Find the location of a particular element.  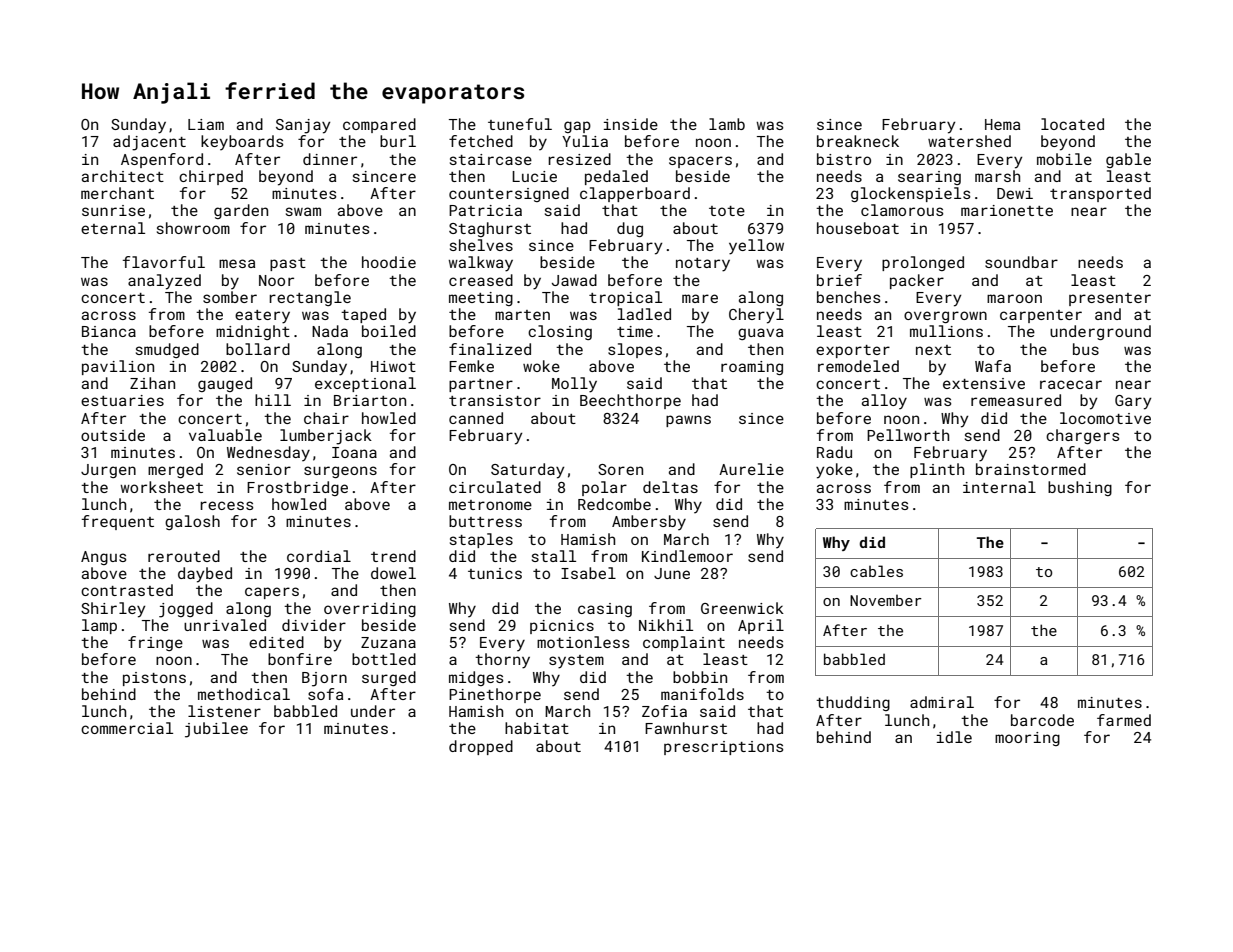

worksheet is located at coordinates (161, 487).
